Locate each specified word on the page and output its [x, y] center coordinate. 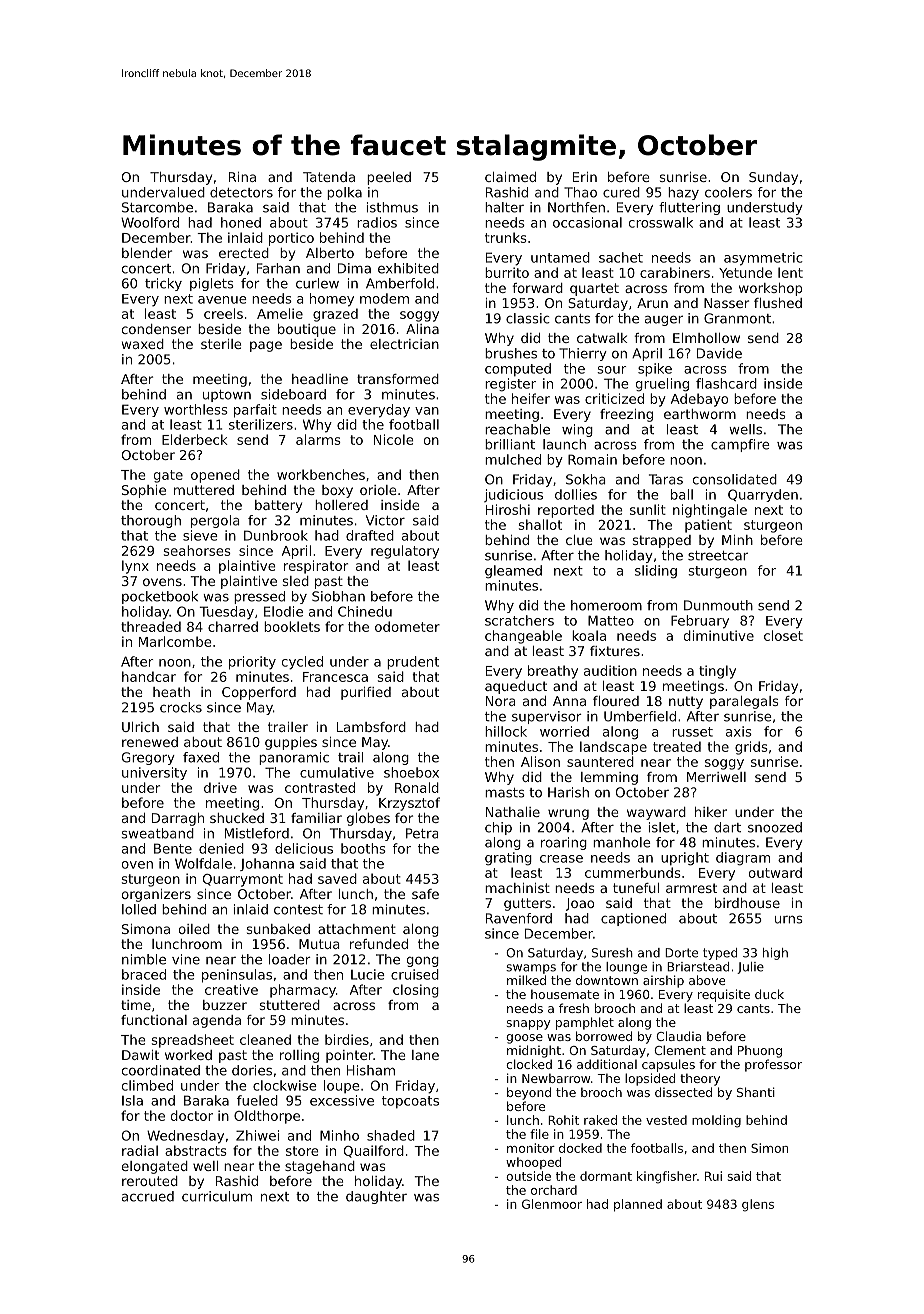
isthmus [392, 207]
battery [278, 506]
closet [783, 635]
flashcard [726, 383]
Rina [242, 177]
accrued [148, 1196]
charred [233, 626]
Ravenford [519, 918]
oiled [194, 929]
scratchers [519, 620]
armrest [691, 888]
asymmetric [763, 259]
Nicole [394, 439]
